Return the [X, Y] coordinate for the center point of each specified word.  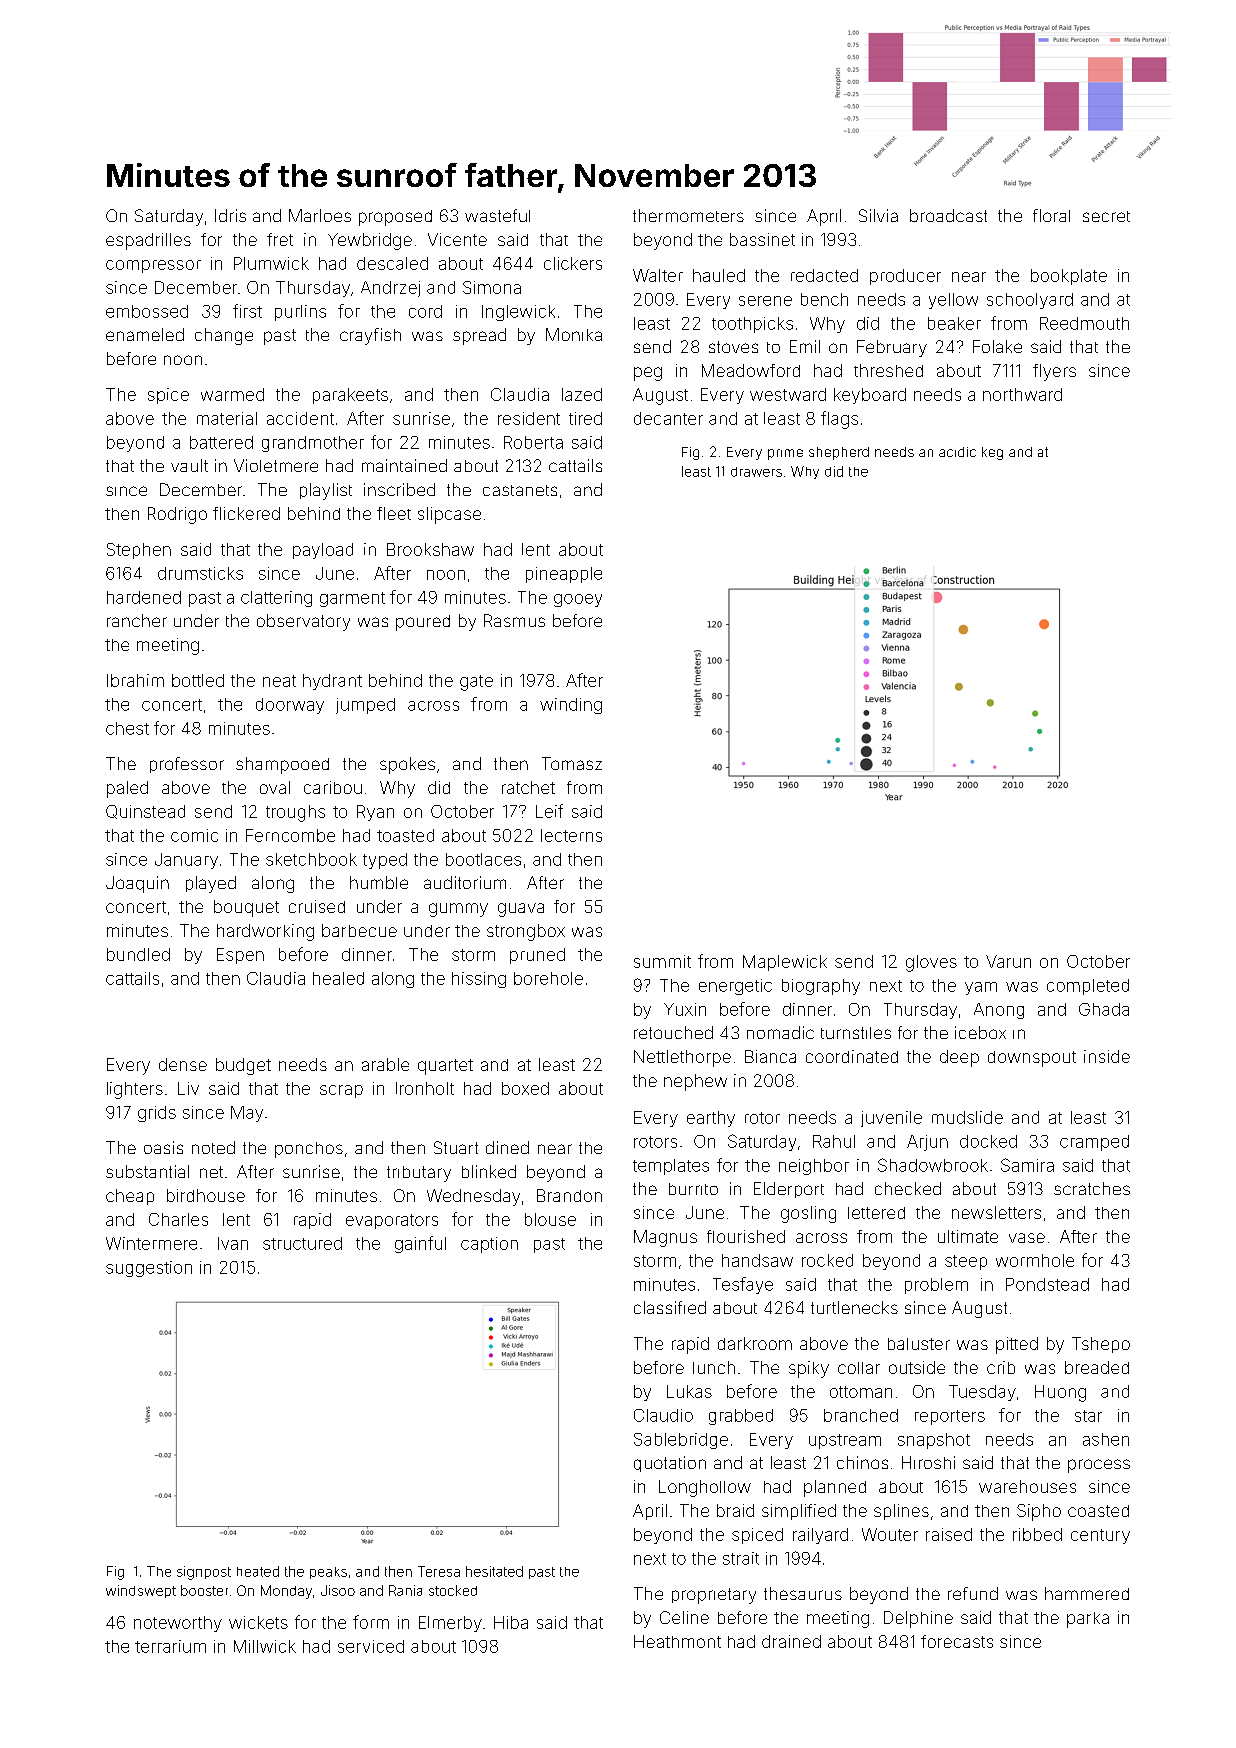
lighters [135, 1090]
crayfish [370, 336]
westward [788, 394]
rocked [827, 1260]
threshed [888, 370]
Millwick [265, 1646]
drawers [756, 472]
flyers [1054, 372]
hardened [144, 597]
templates [671, 1167]
